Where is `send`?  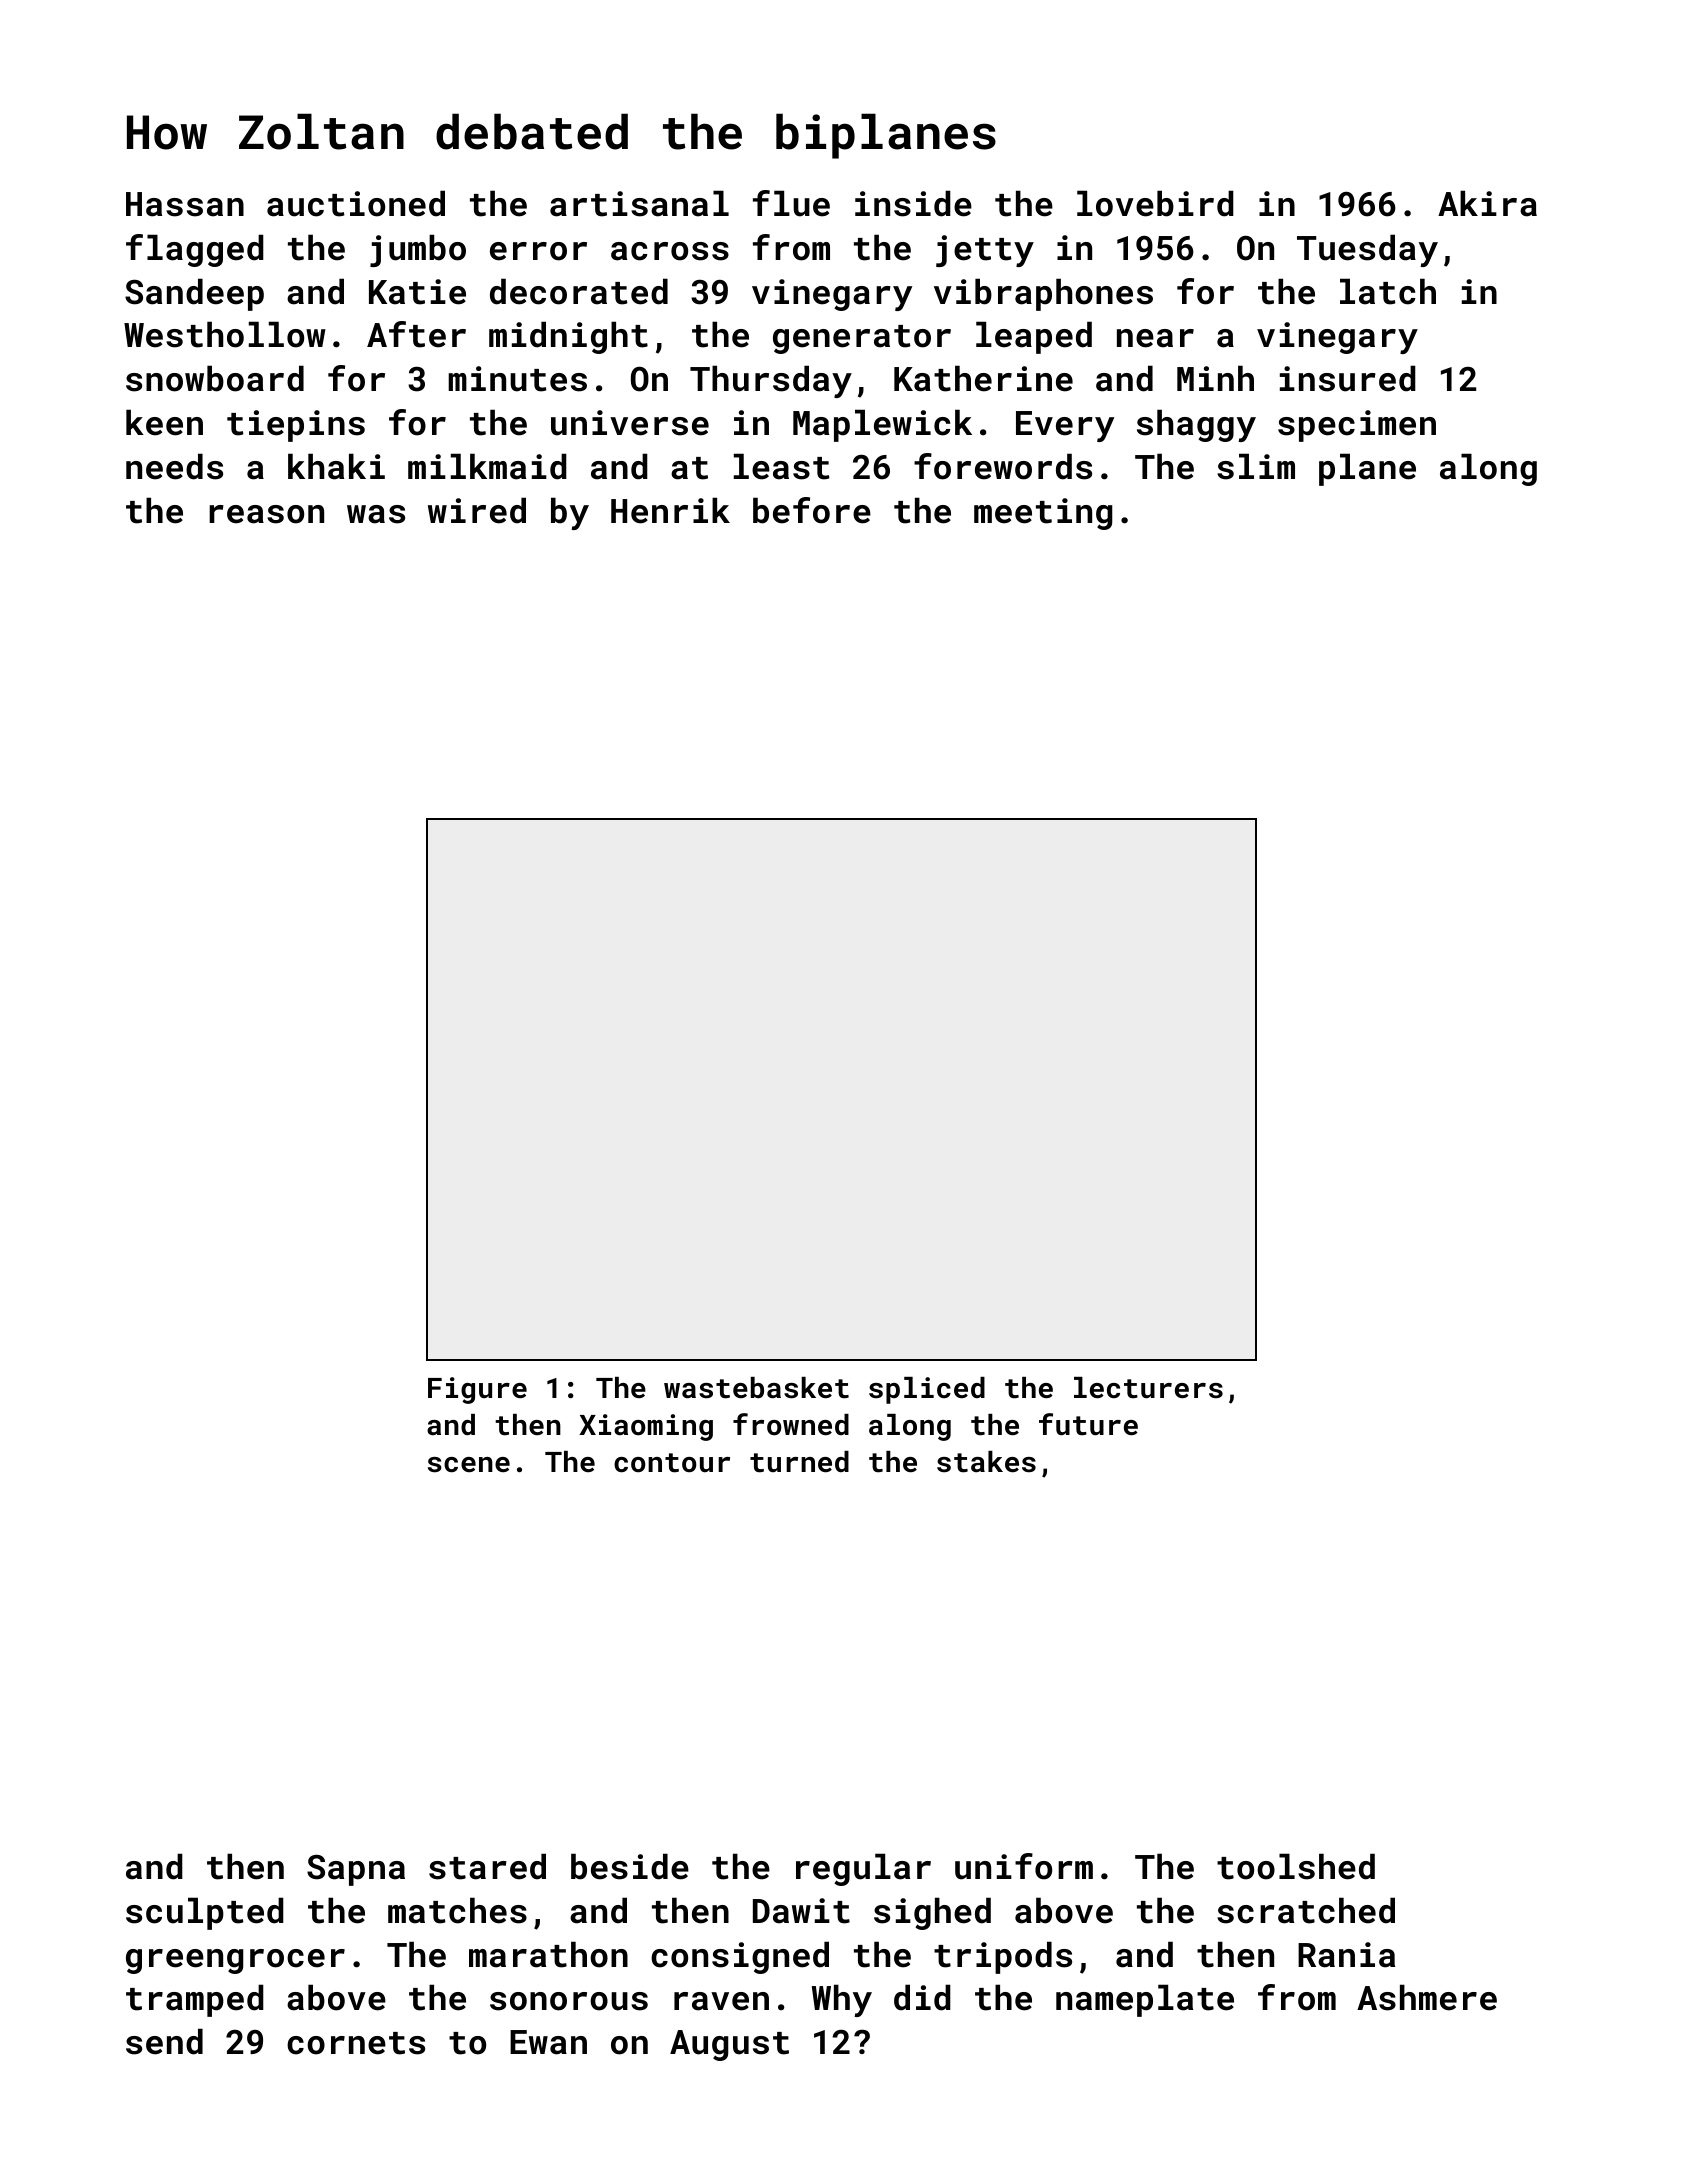 send is located at coordinates (164, 2041).
